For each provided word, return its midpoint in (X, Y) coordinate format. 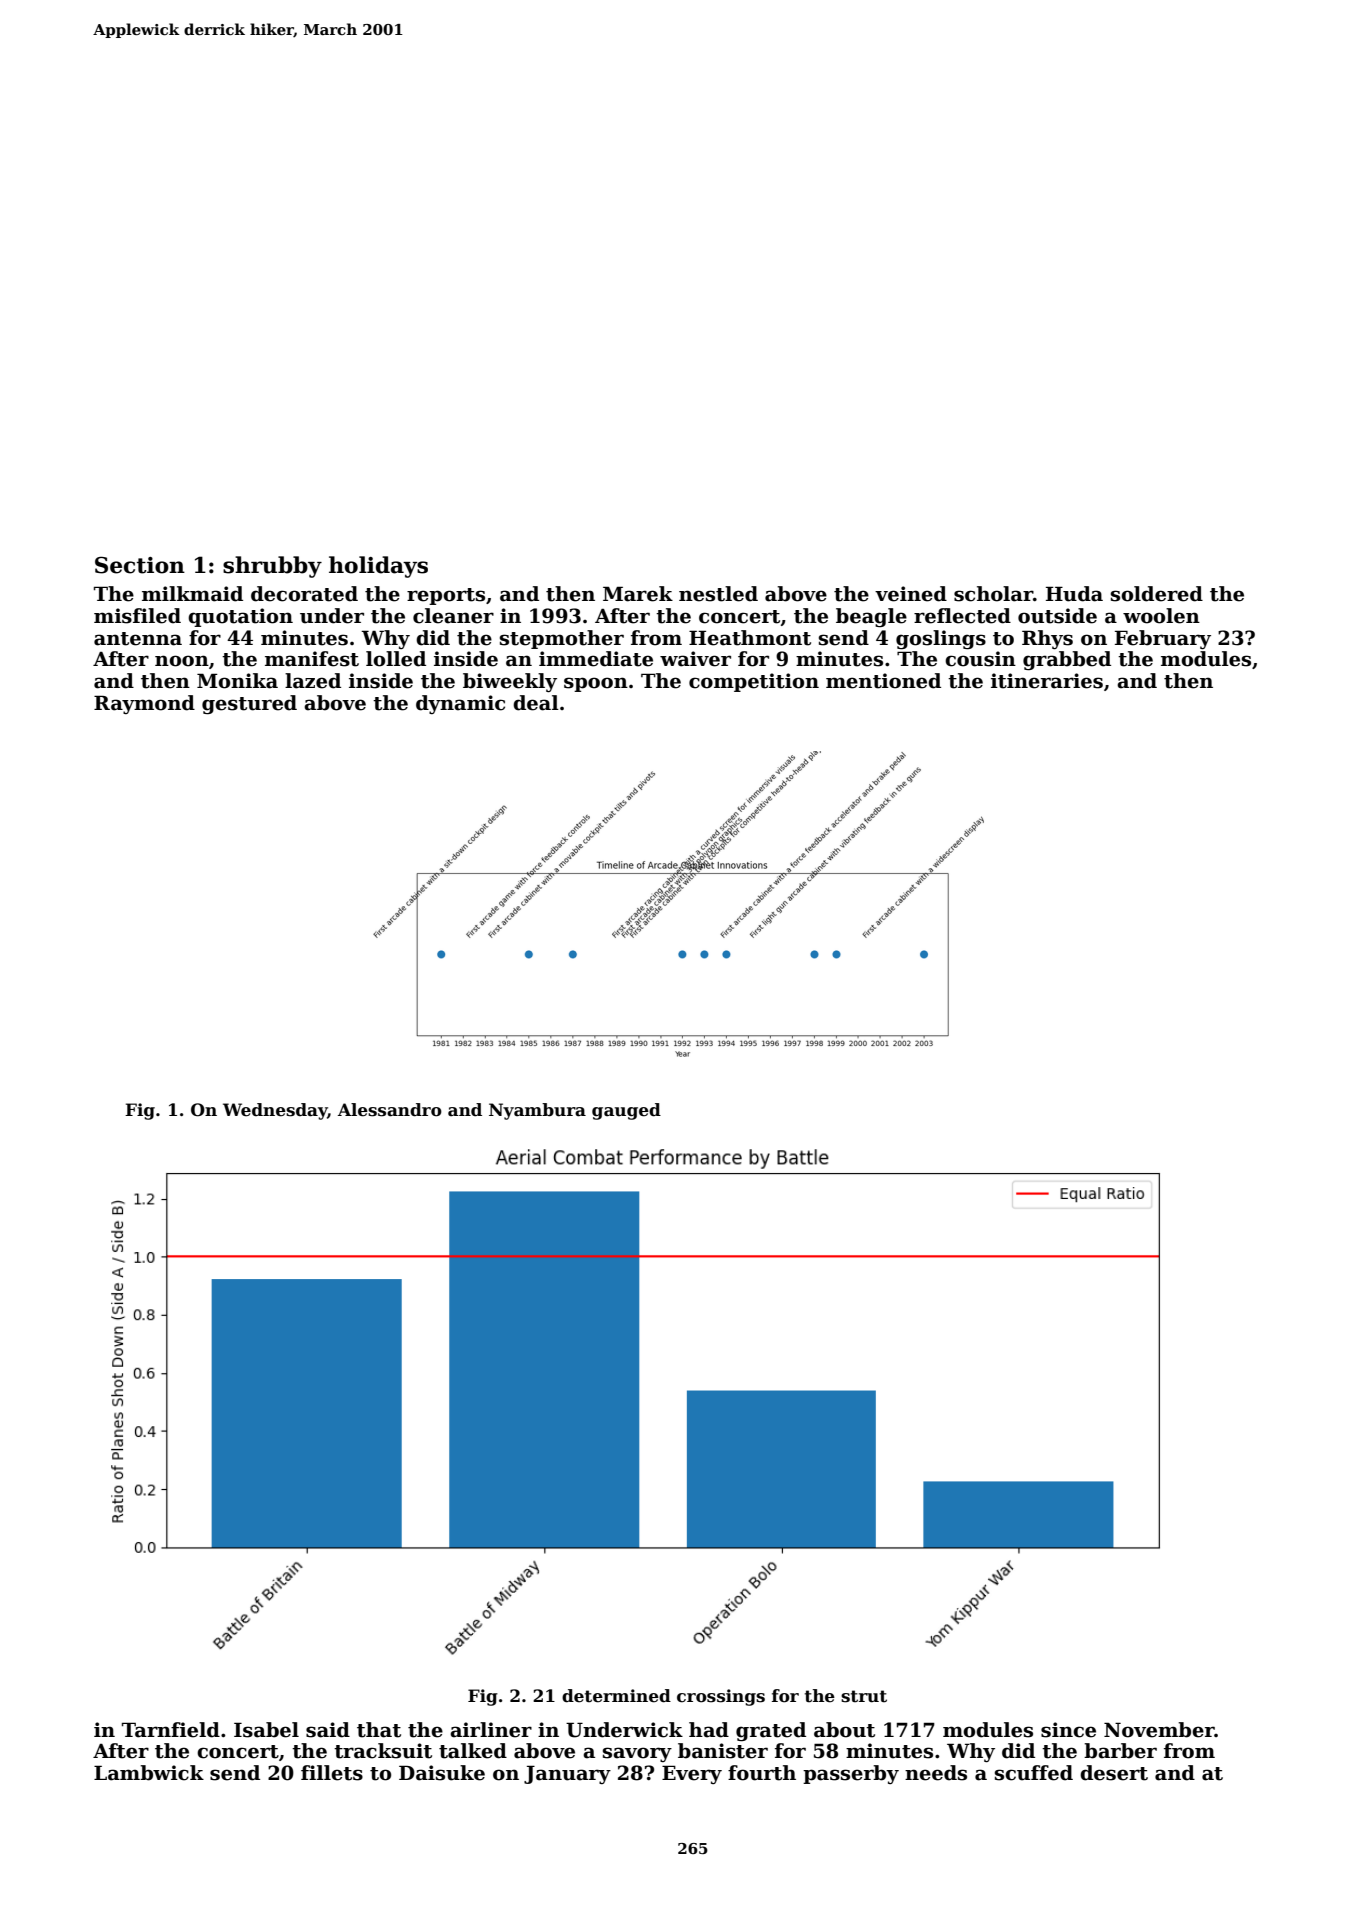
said (328, 1730)
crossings (721, 1697)
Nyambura (537, 1111)
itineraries (1047, 681)
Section (140, 565)
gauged (626, 1111)
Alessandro (390, 1110)
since (1068, 1730)
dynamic (460, 704)
